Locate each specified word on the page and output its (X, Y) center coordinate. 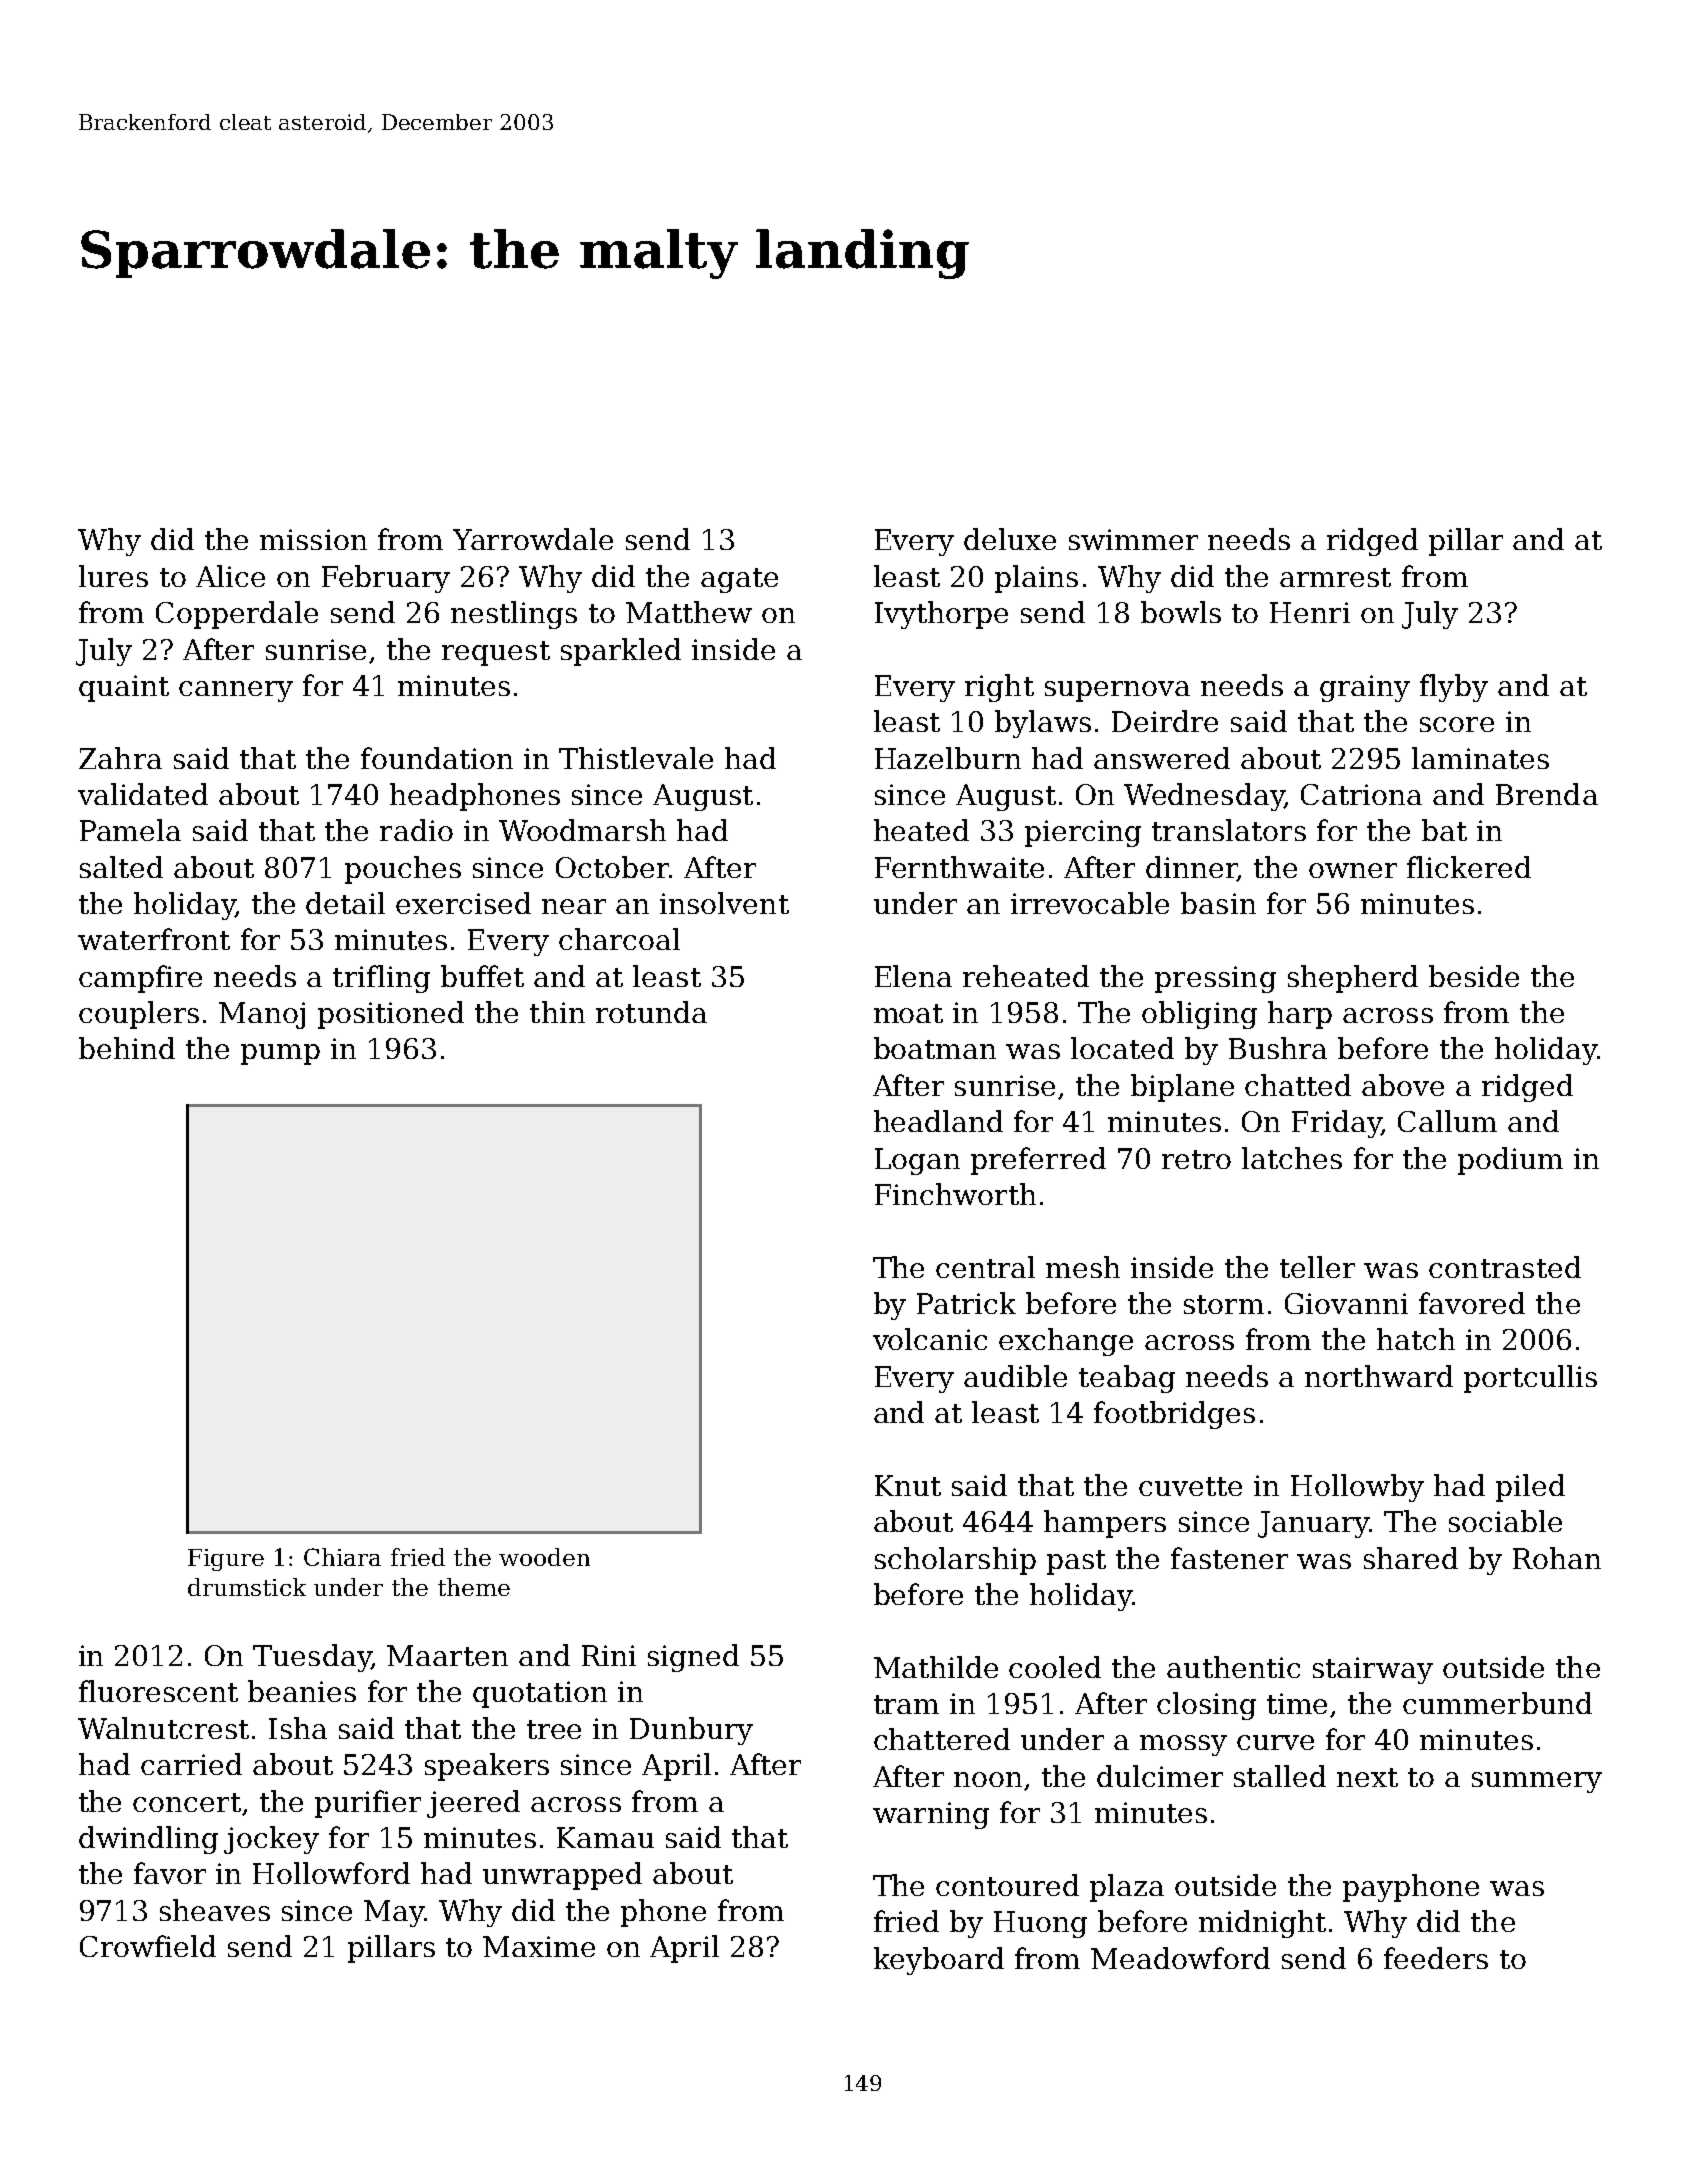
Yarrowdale (533, 539)
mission (313, 539)
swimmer (1133, 539)
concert (187, 1802)
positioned (391, 1015)
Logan (917, 1161)
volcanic (930, 1339)
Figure (226, 1560)
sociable (1505, 1521)
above (1403, 1085)
